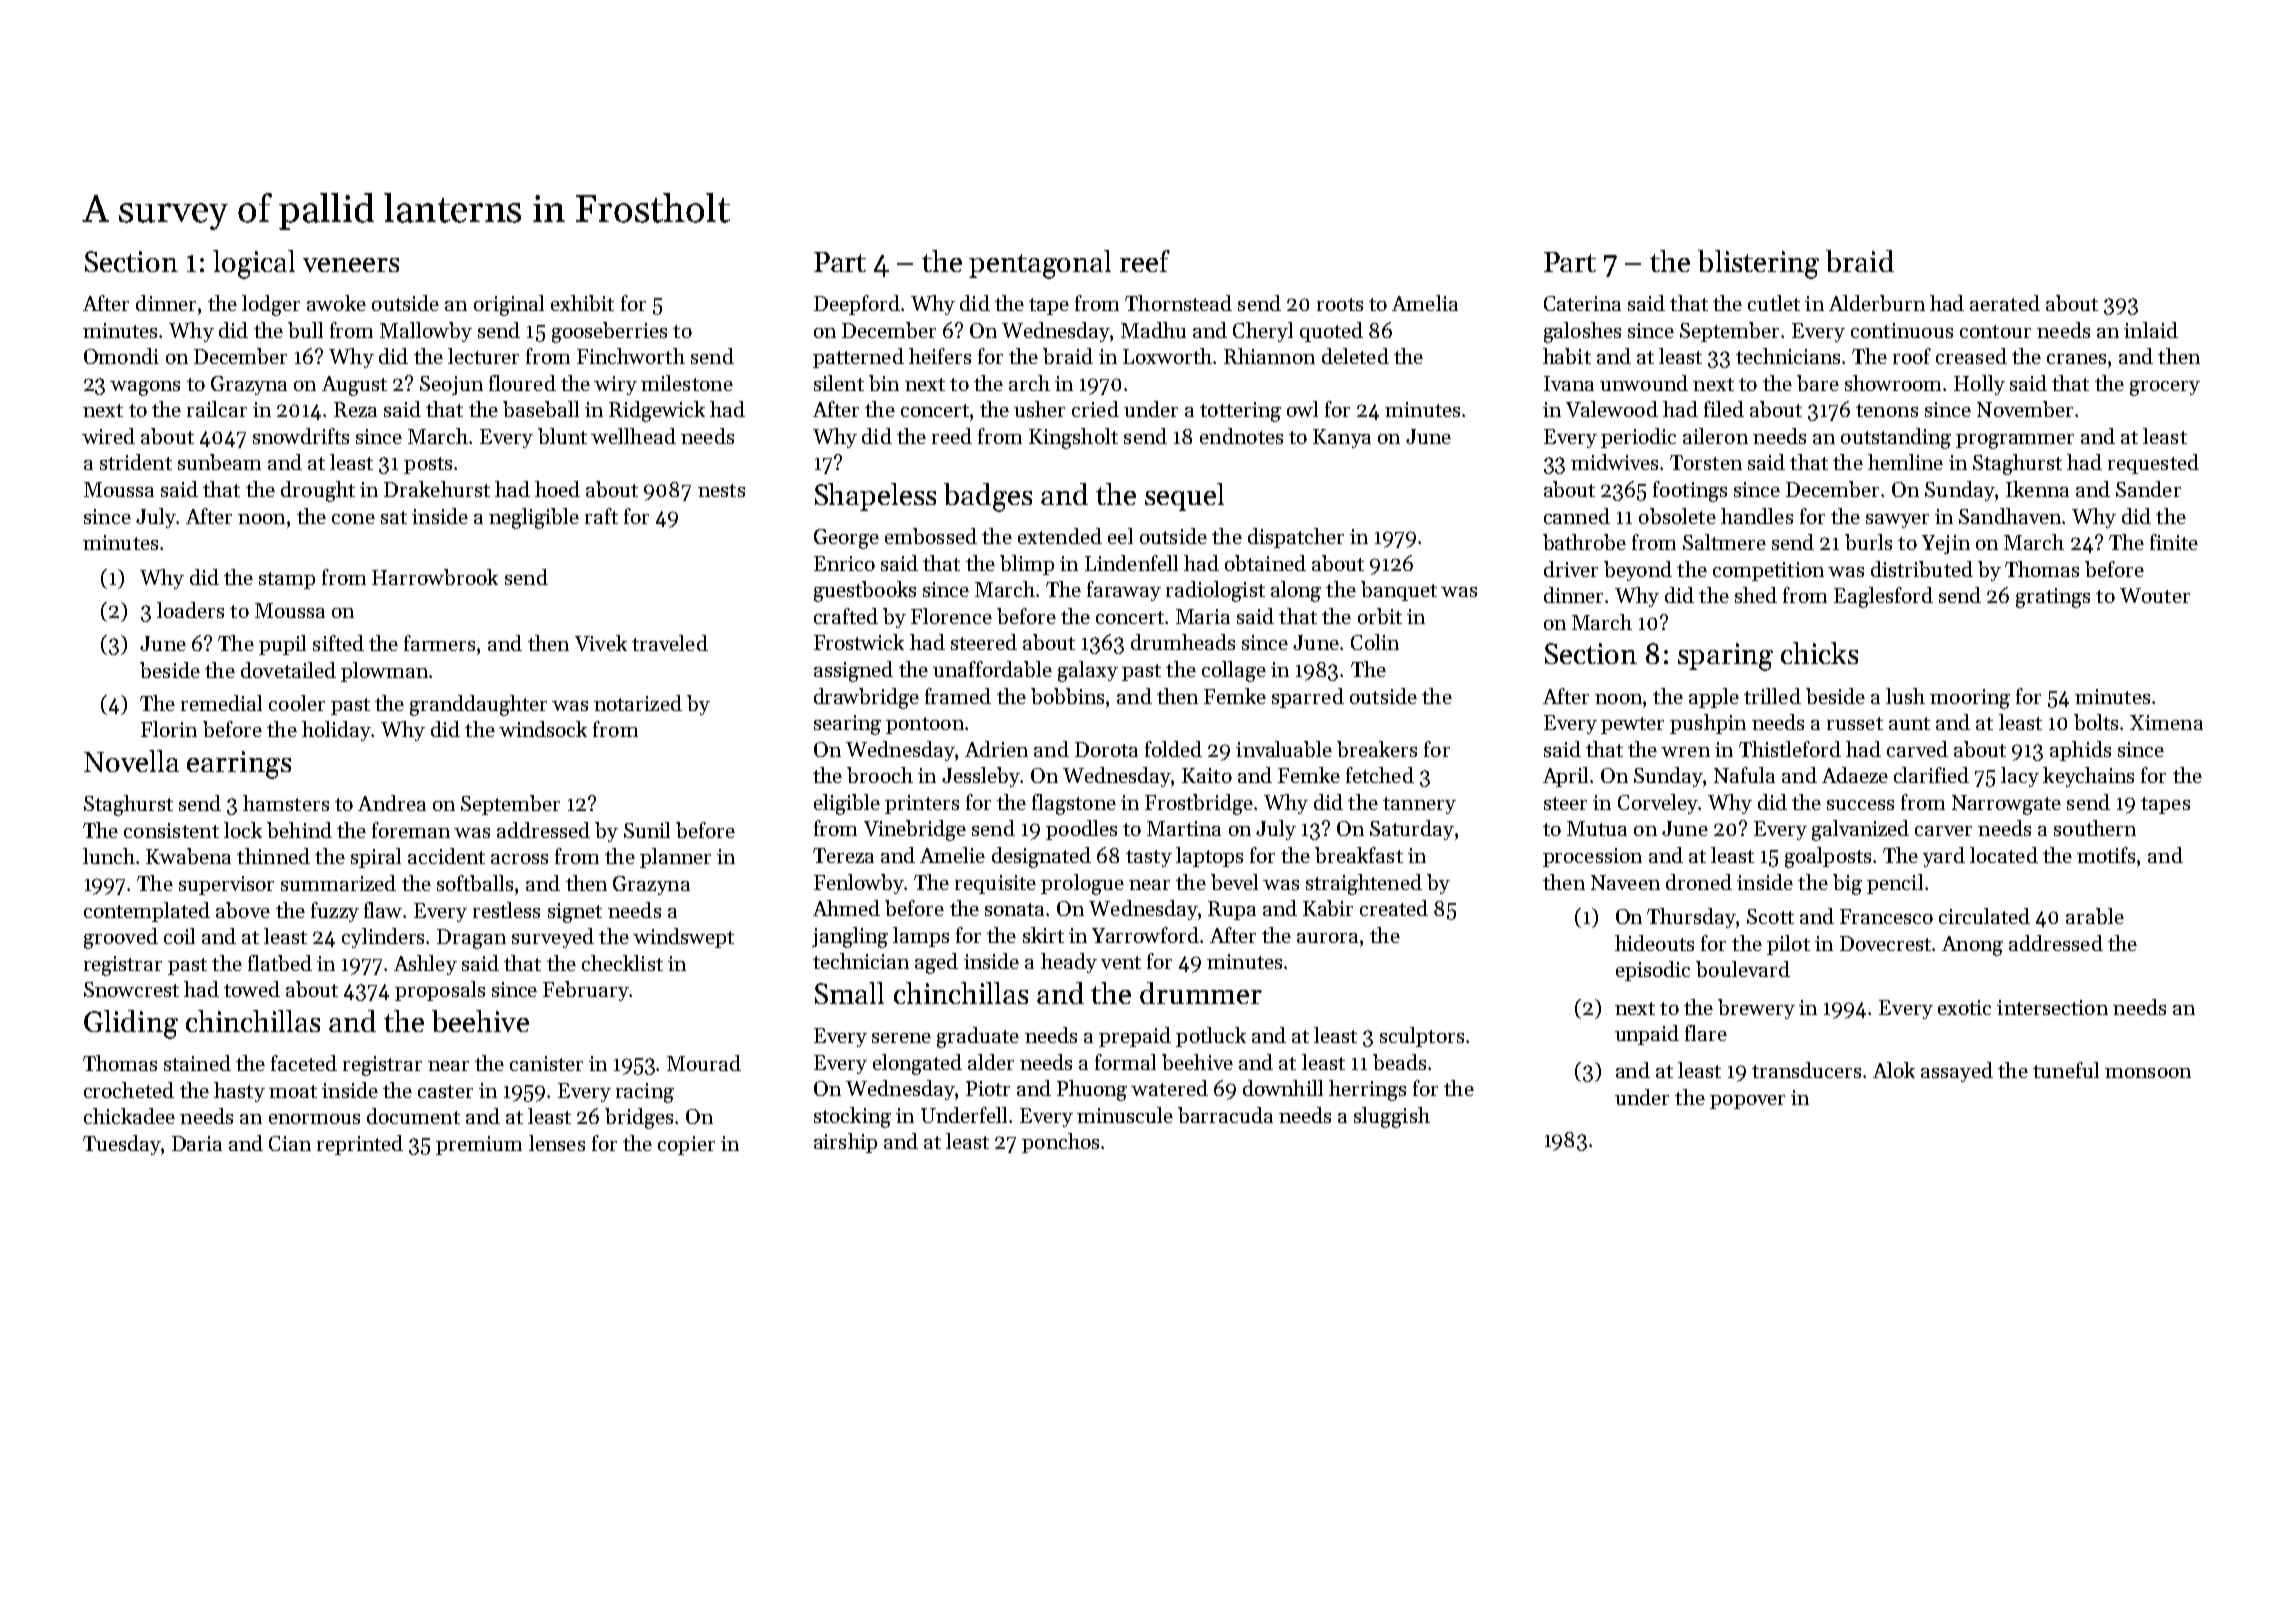  Describe the element at coordinates (1758, 264) in the page. I see `blistering` at that location.
